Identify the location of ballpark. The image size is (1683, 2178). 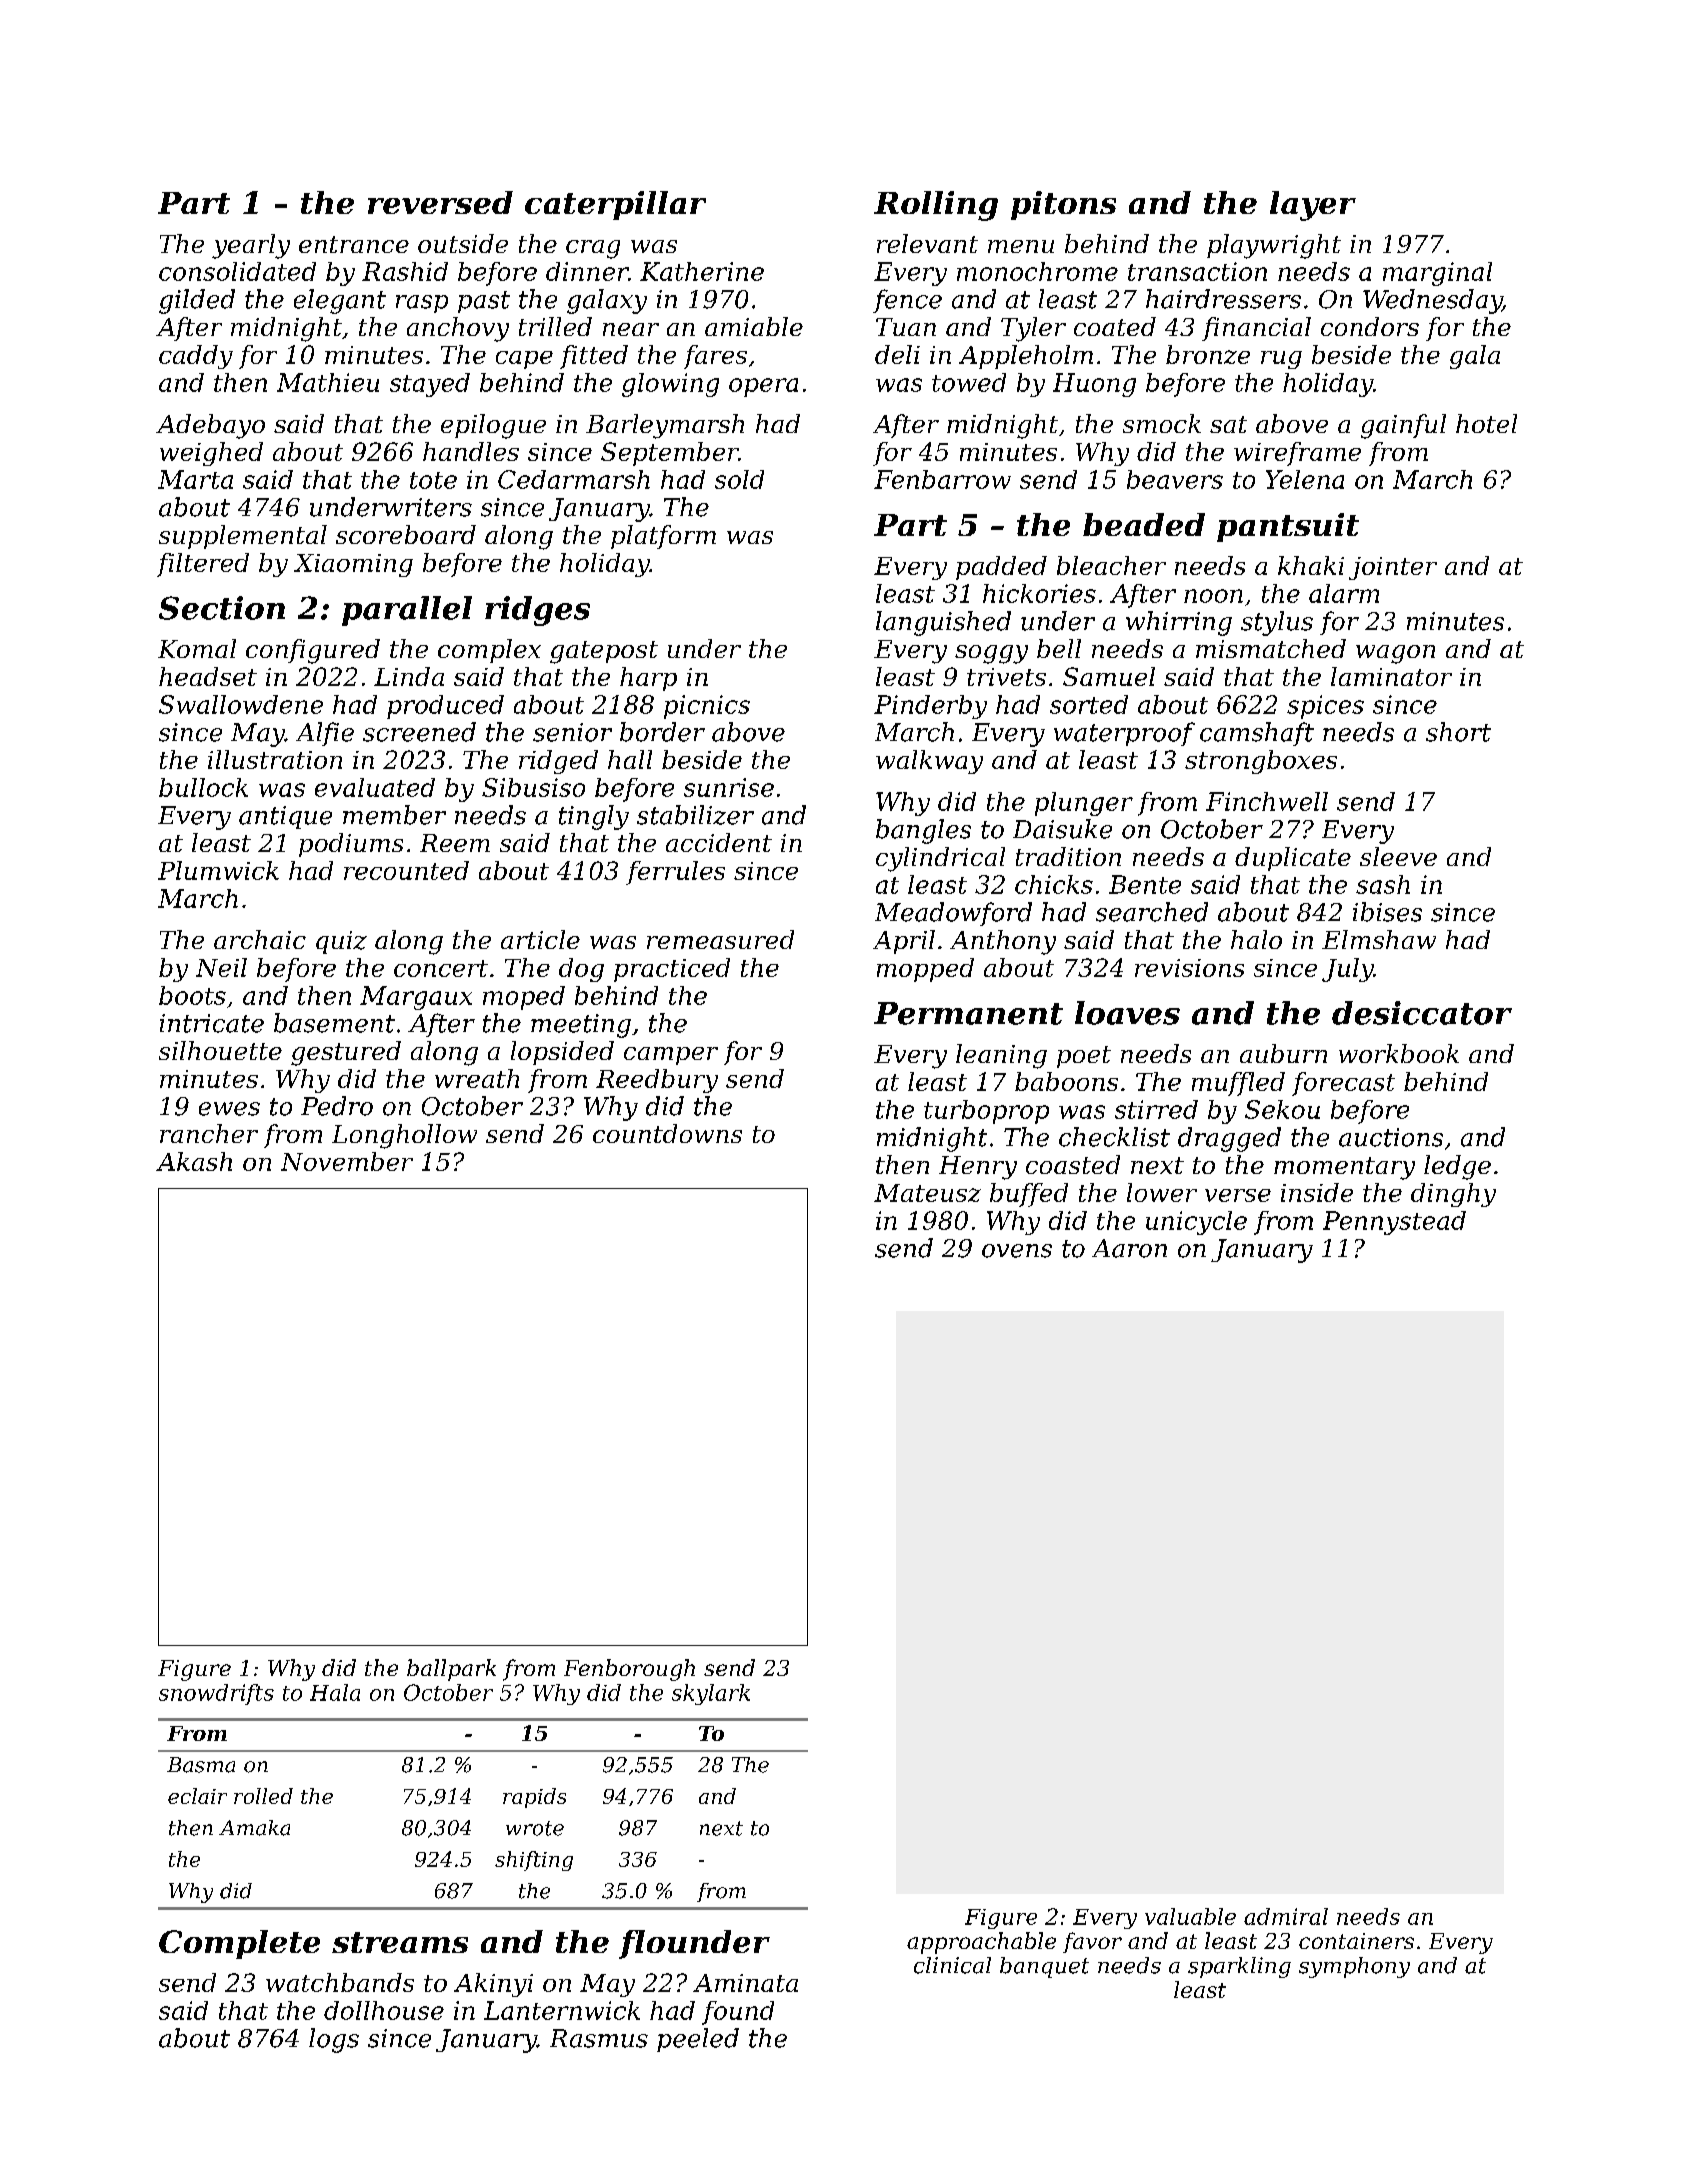
(451, 1670).
